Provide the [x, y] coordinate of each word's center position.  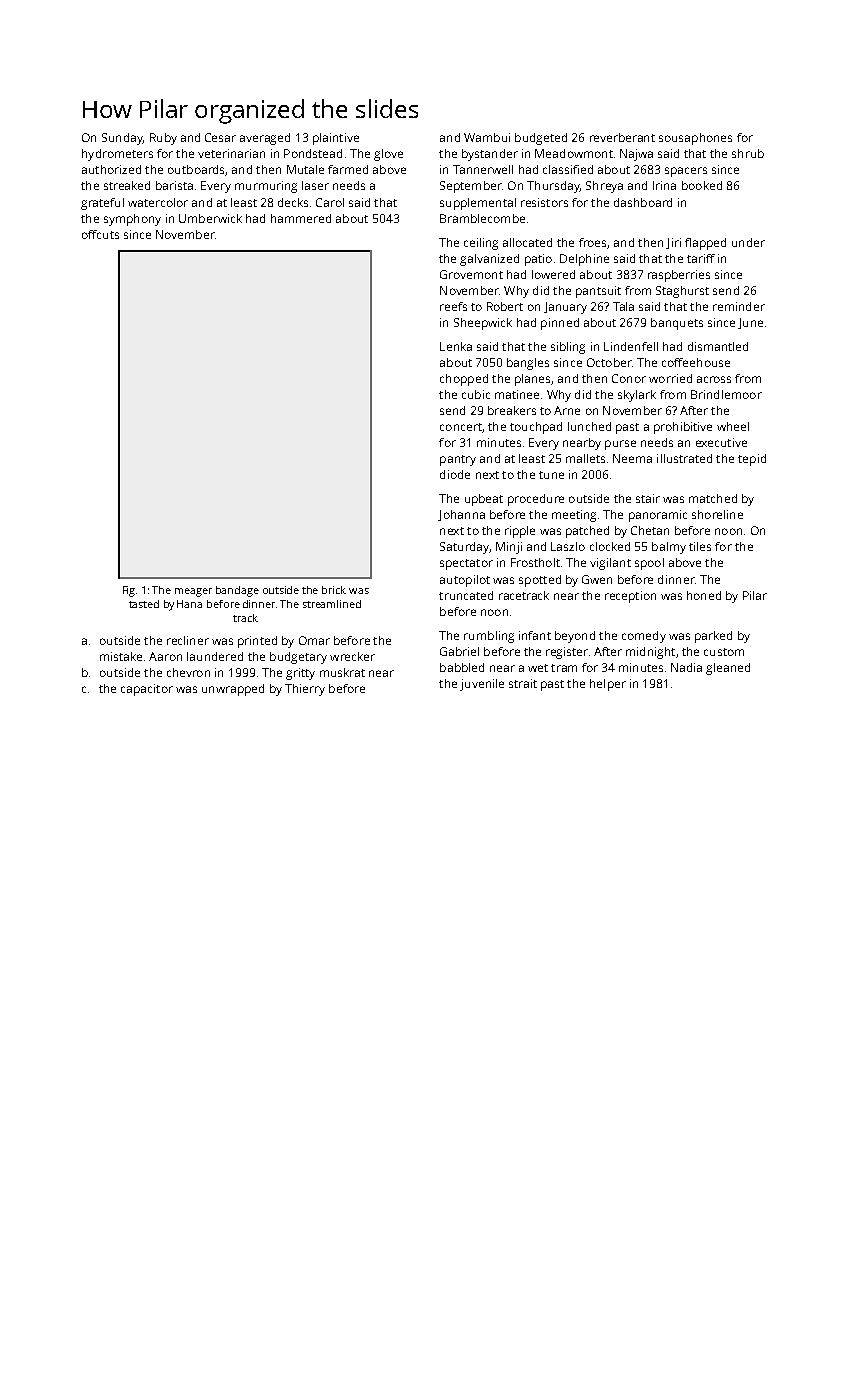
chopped [464, 380]
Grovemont [471, 274]
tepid [752, 460]
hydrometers [117, 155]
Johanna [461, 515]
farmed [348, 169]
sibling [568, 348]
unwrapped [233, 690]
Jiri [673, 243]
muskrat [342, 672]
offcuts [100, 234]
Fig [129, 591]
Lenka [456, 346]
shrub [748, 153]
